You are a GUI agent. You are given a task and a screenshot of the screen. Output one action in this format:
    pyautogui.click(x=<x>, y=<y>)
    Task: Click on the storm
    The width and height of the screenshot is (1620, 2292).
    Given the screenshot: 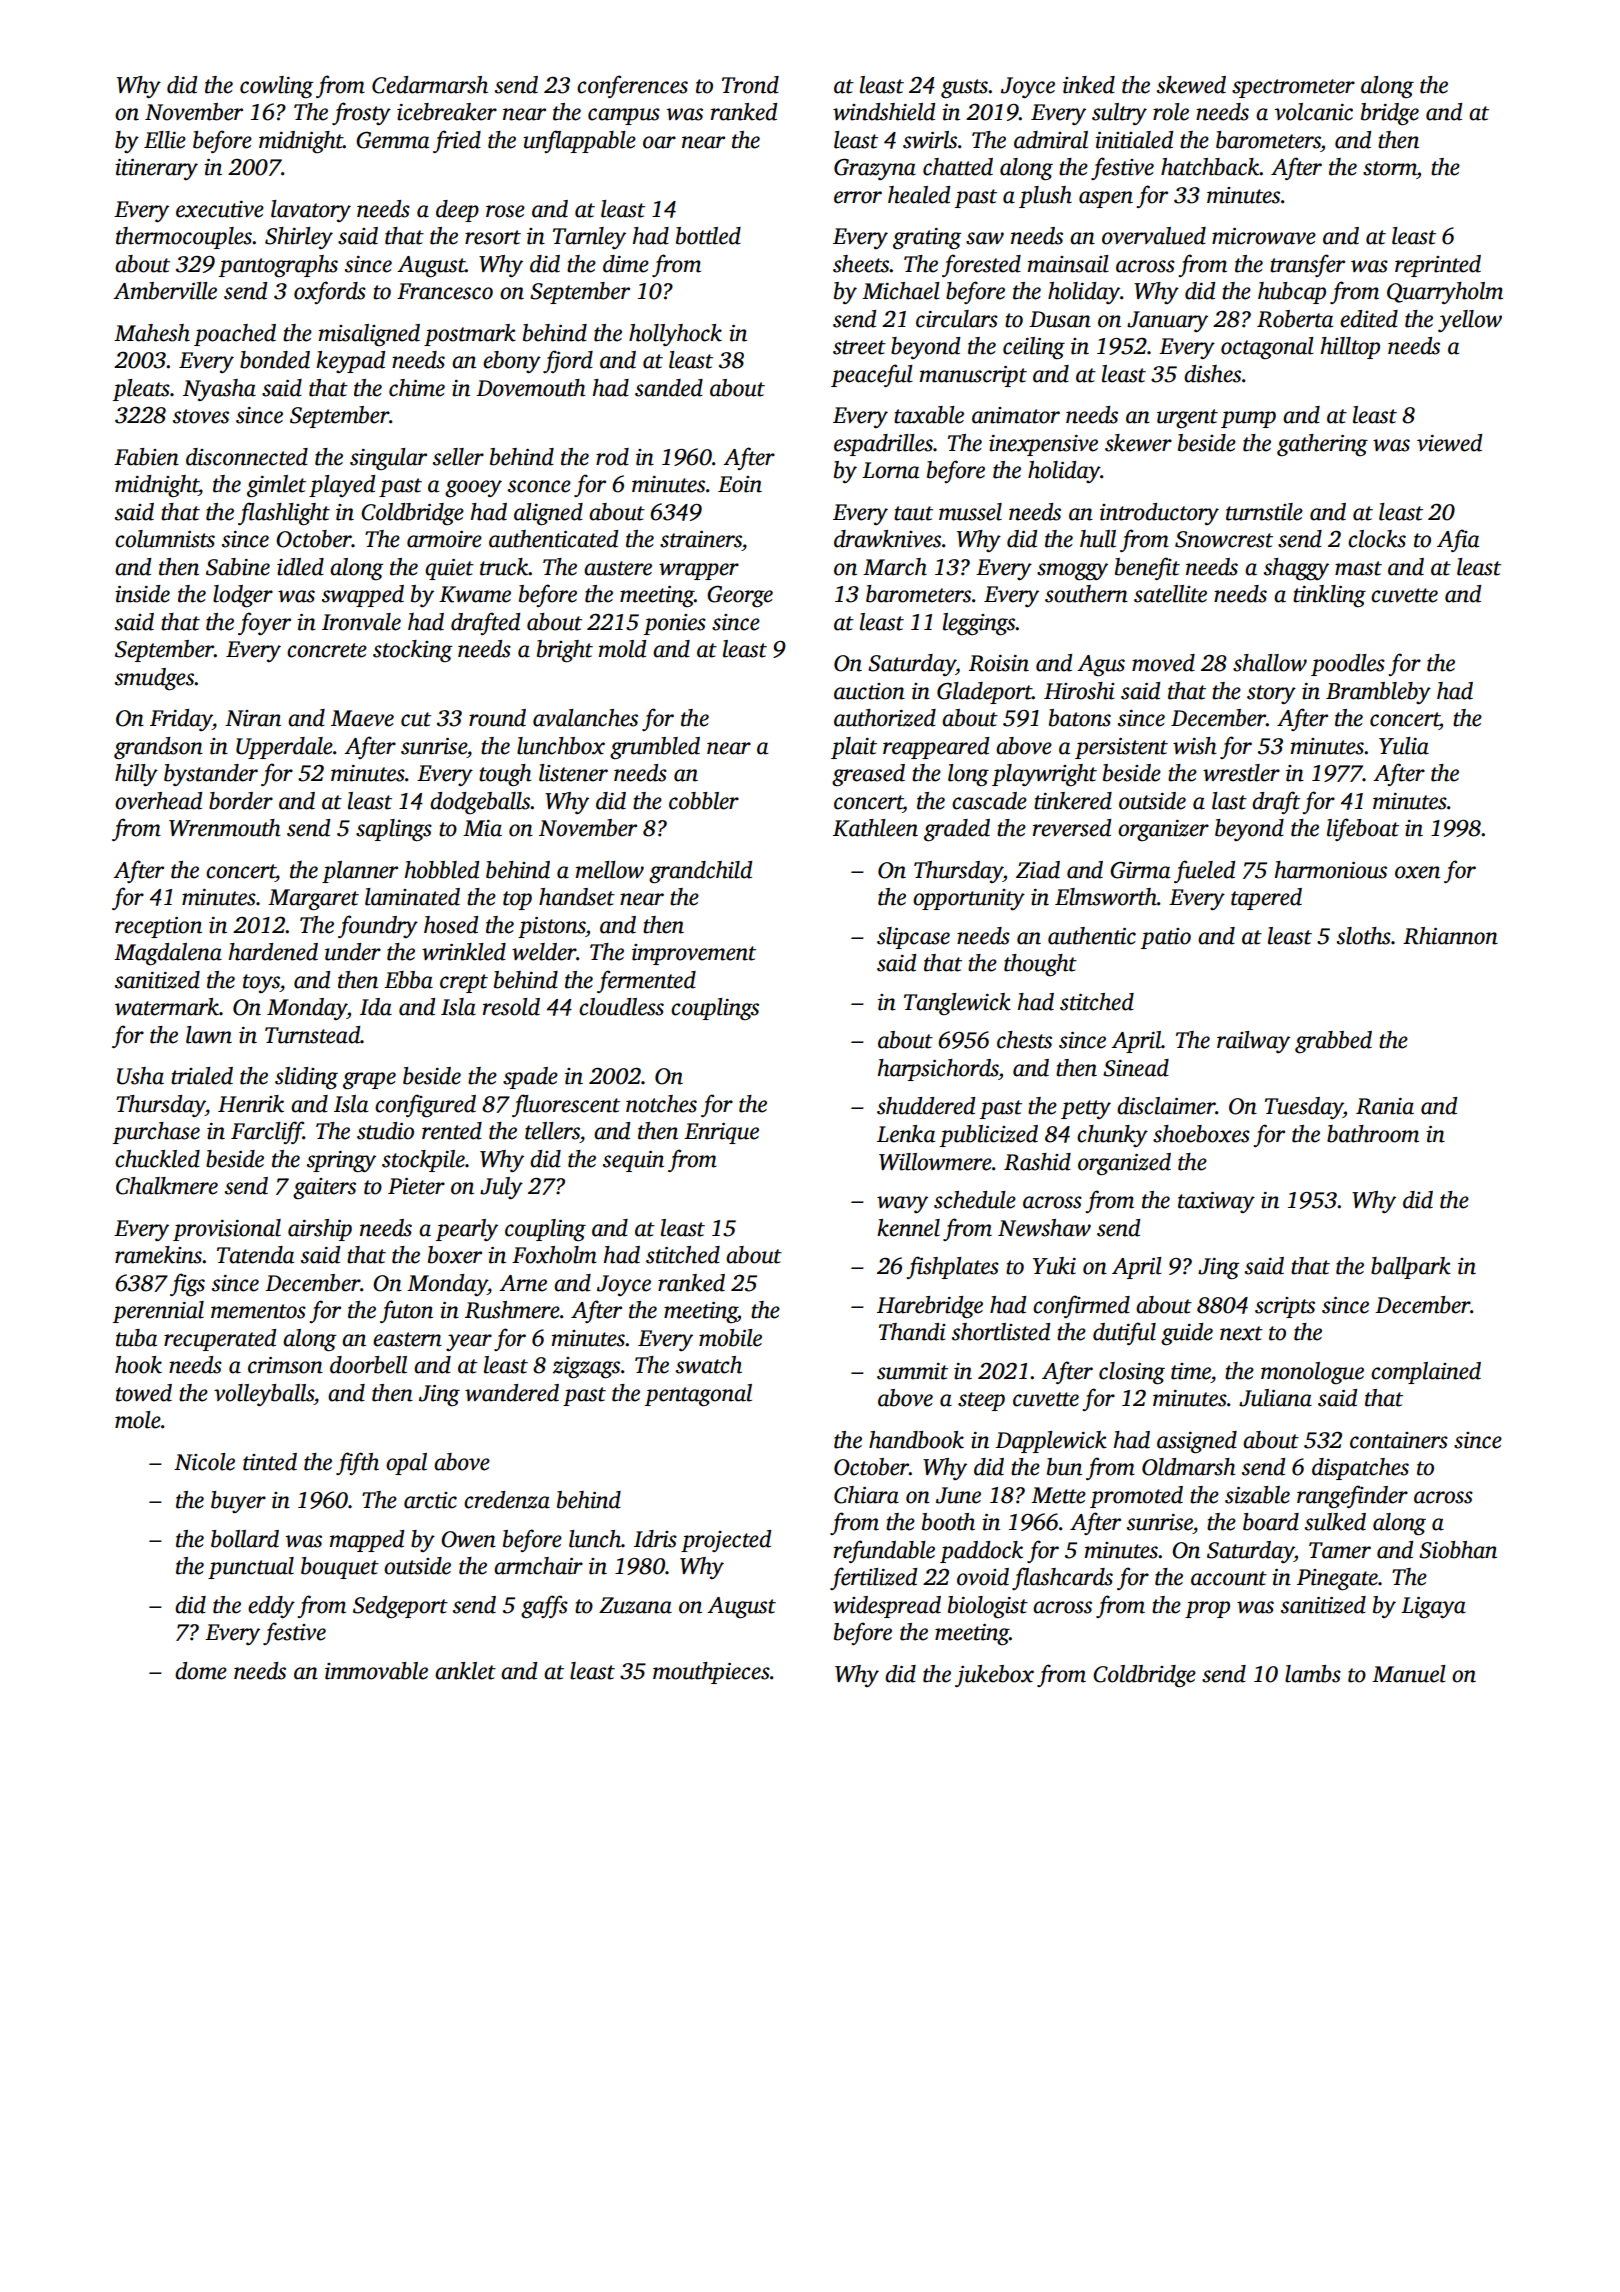 What is the action you would take?
    pyautogui.click(x=1390, y=168)
